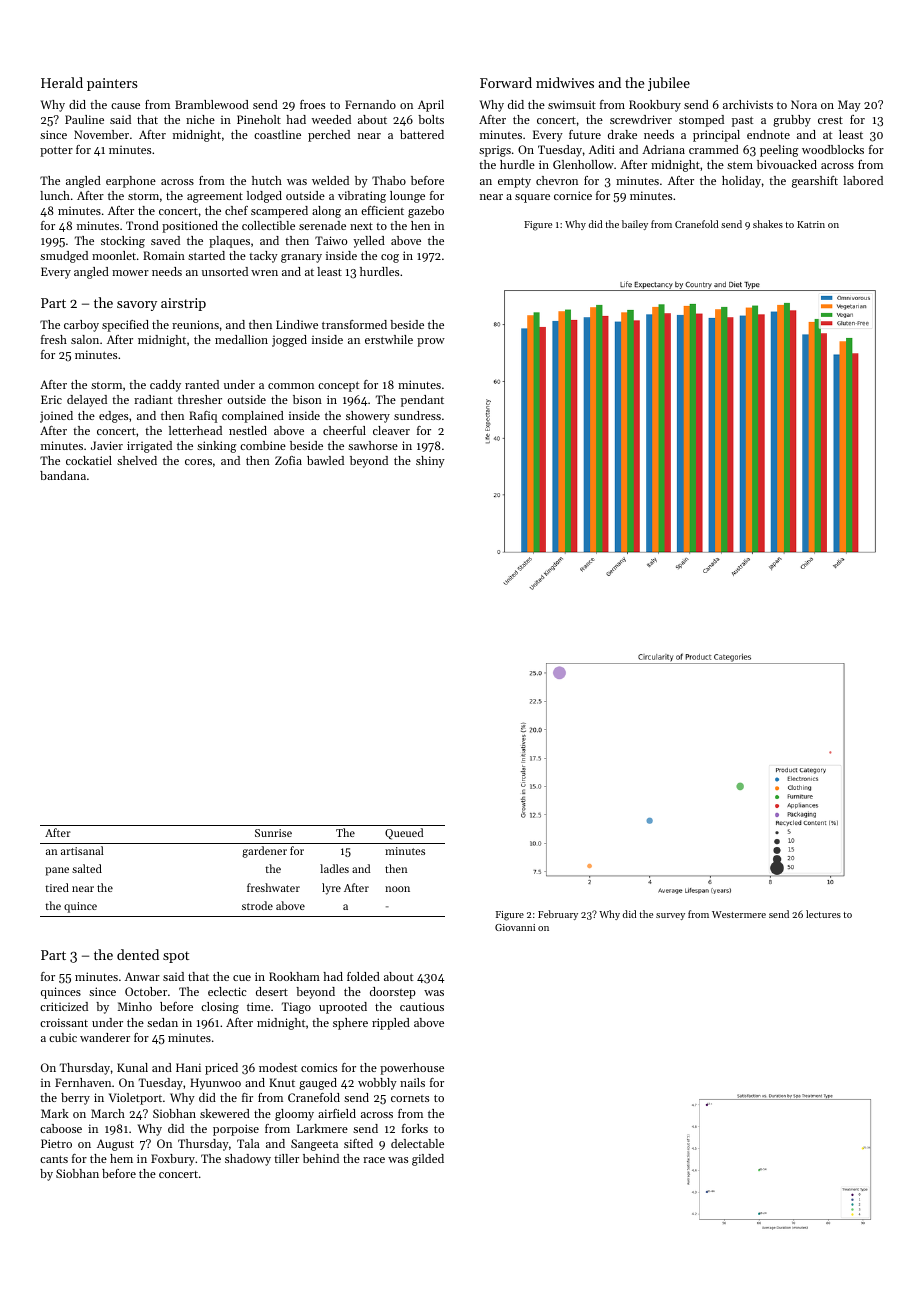 The width and height of the screenshot is (924, 1308). Describe the element at coordinates (804, 104) in the screenshot. I see `Nora` at that location.
